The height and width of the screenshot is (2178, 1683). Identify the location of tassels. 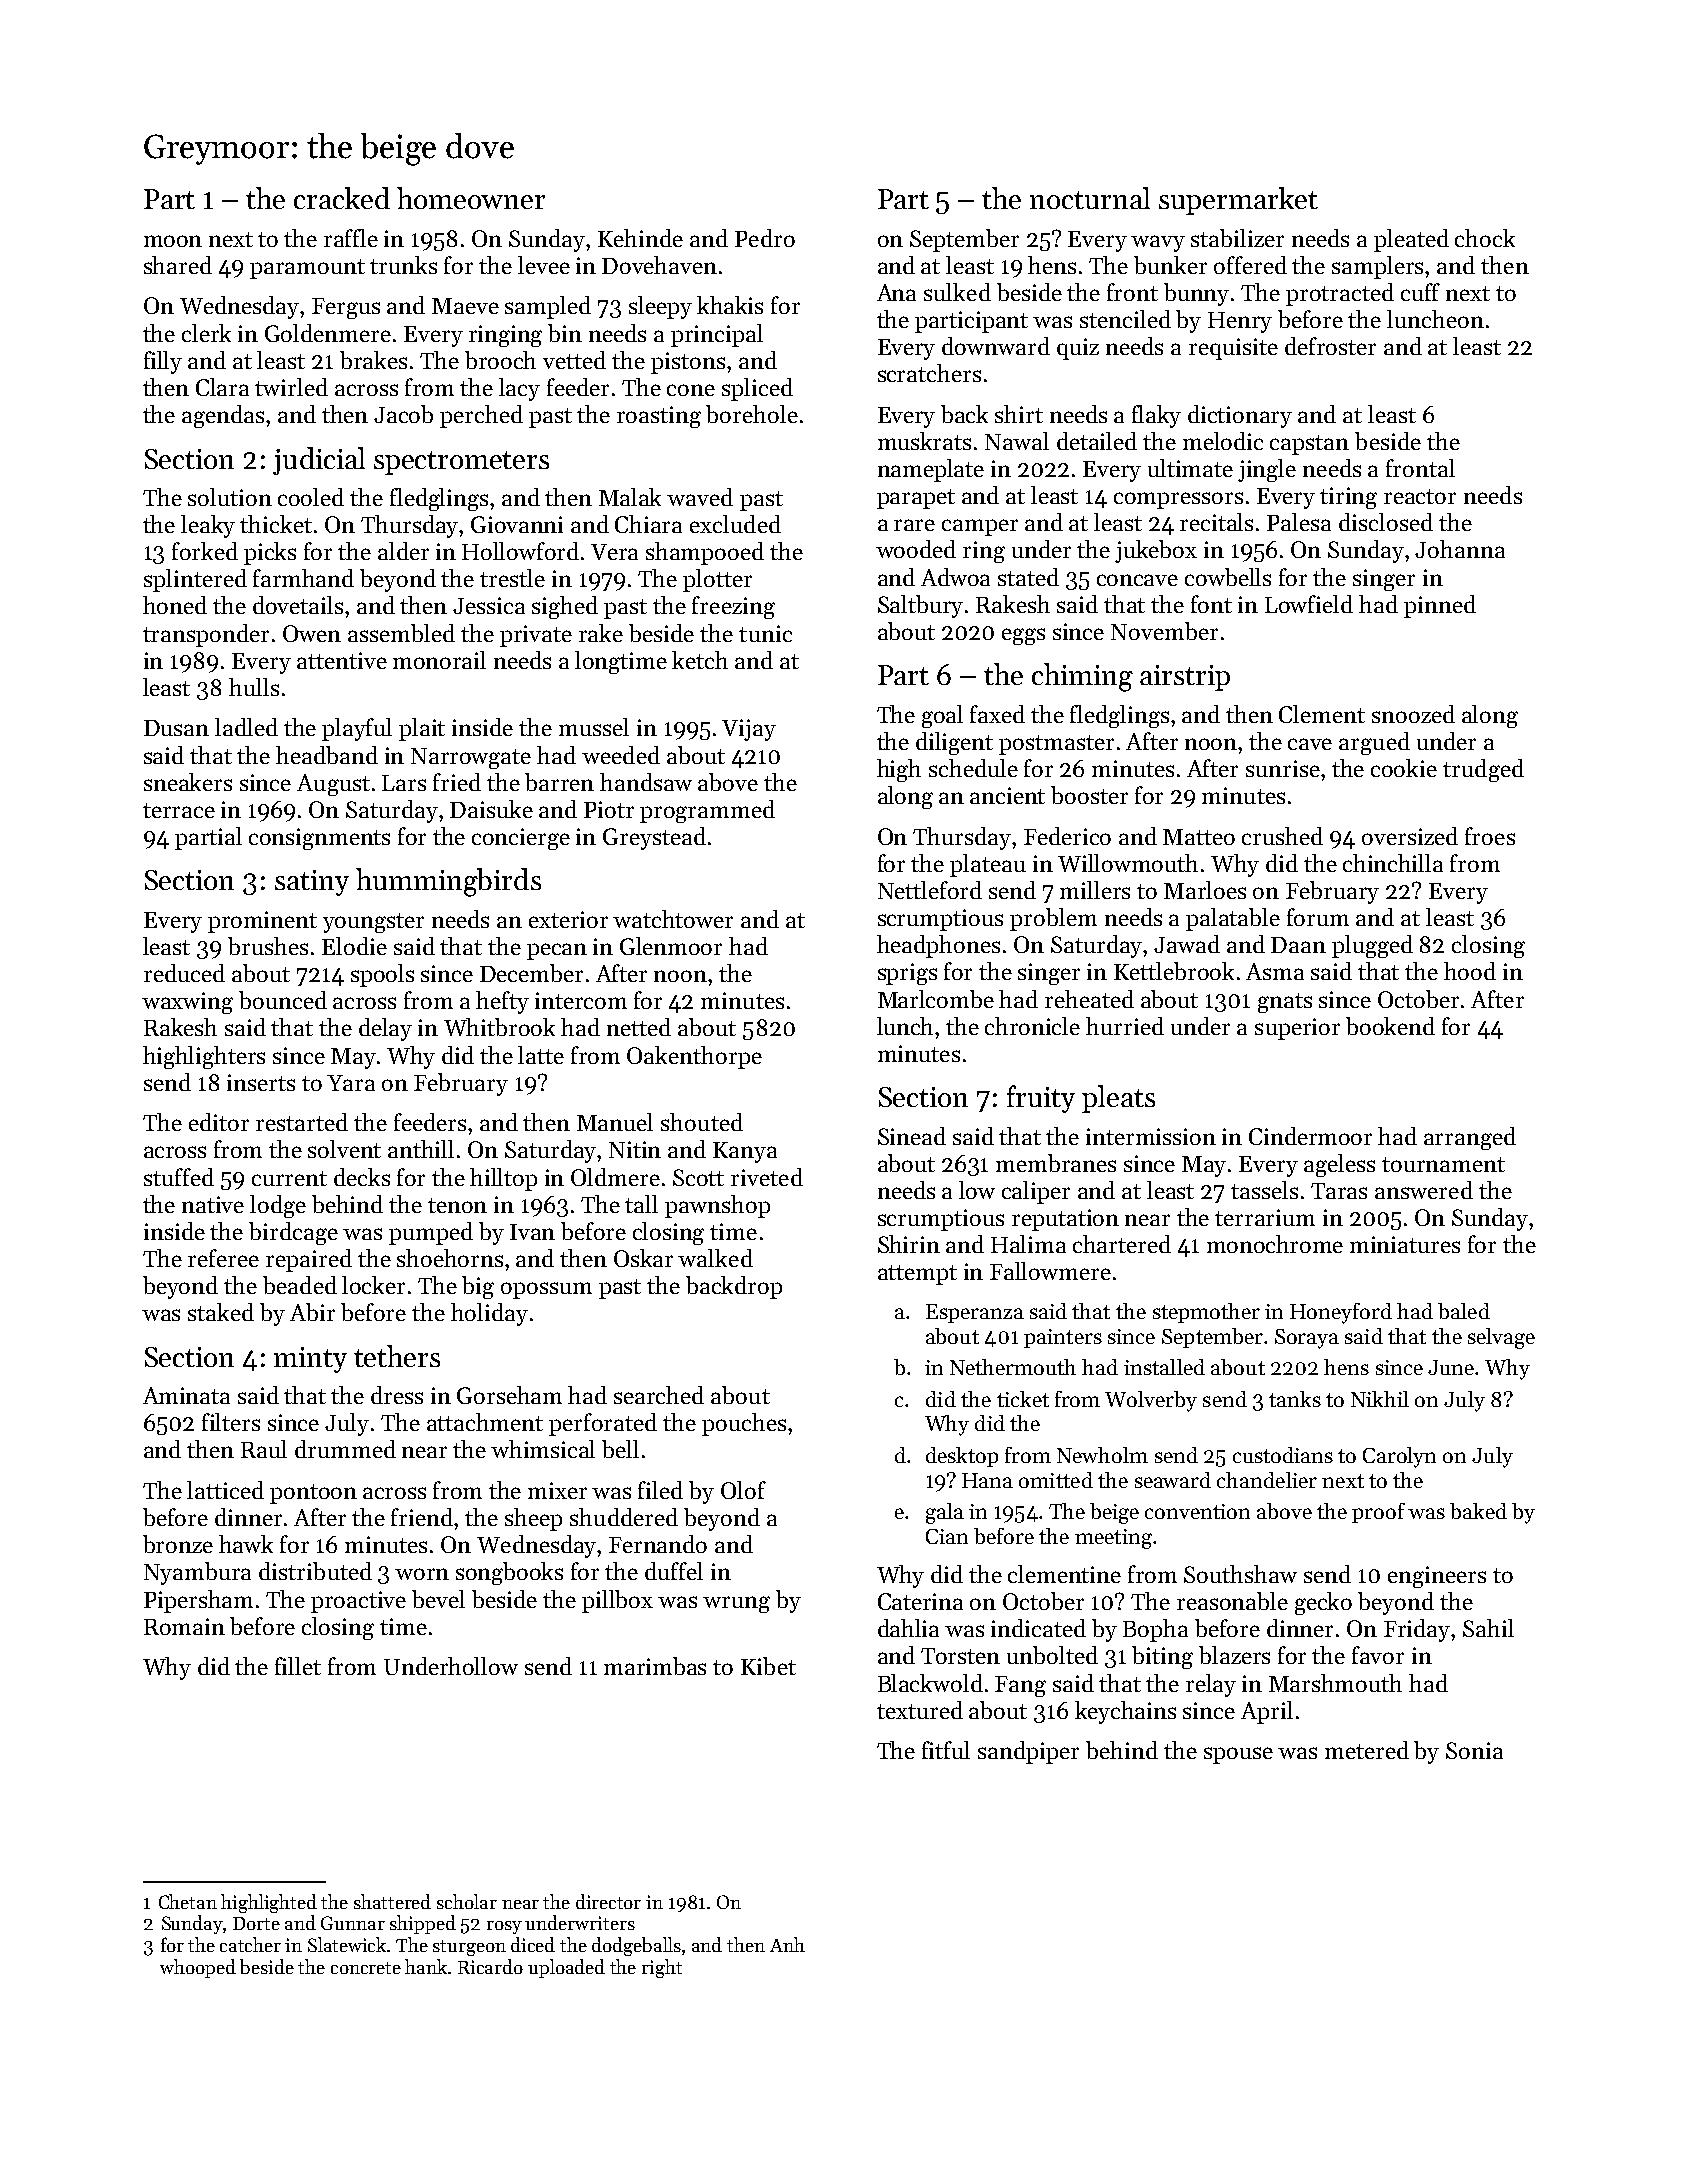
(1264, 1190).
